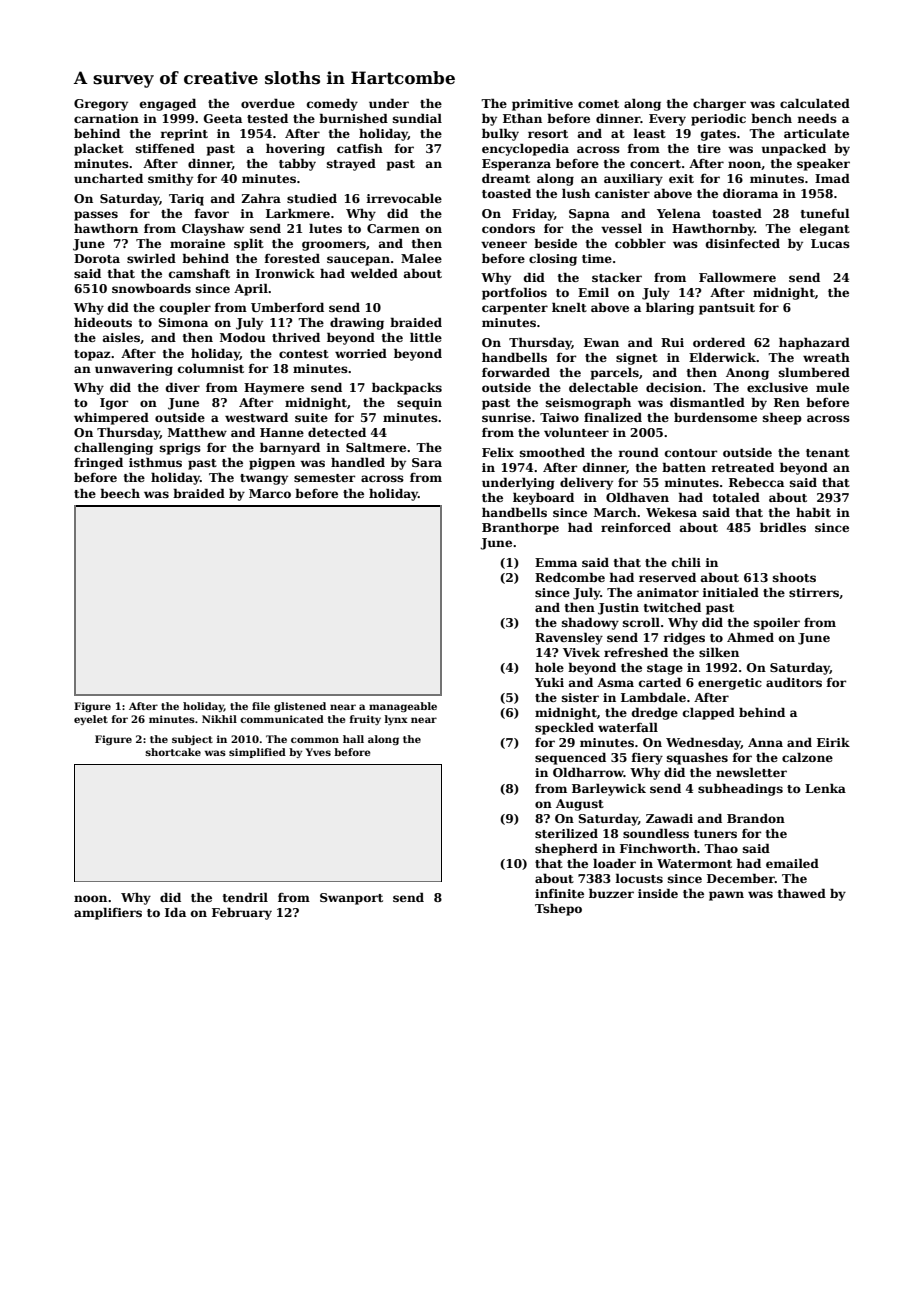  I want to click on Finchworth, so click(658, 848).
